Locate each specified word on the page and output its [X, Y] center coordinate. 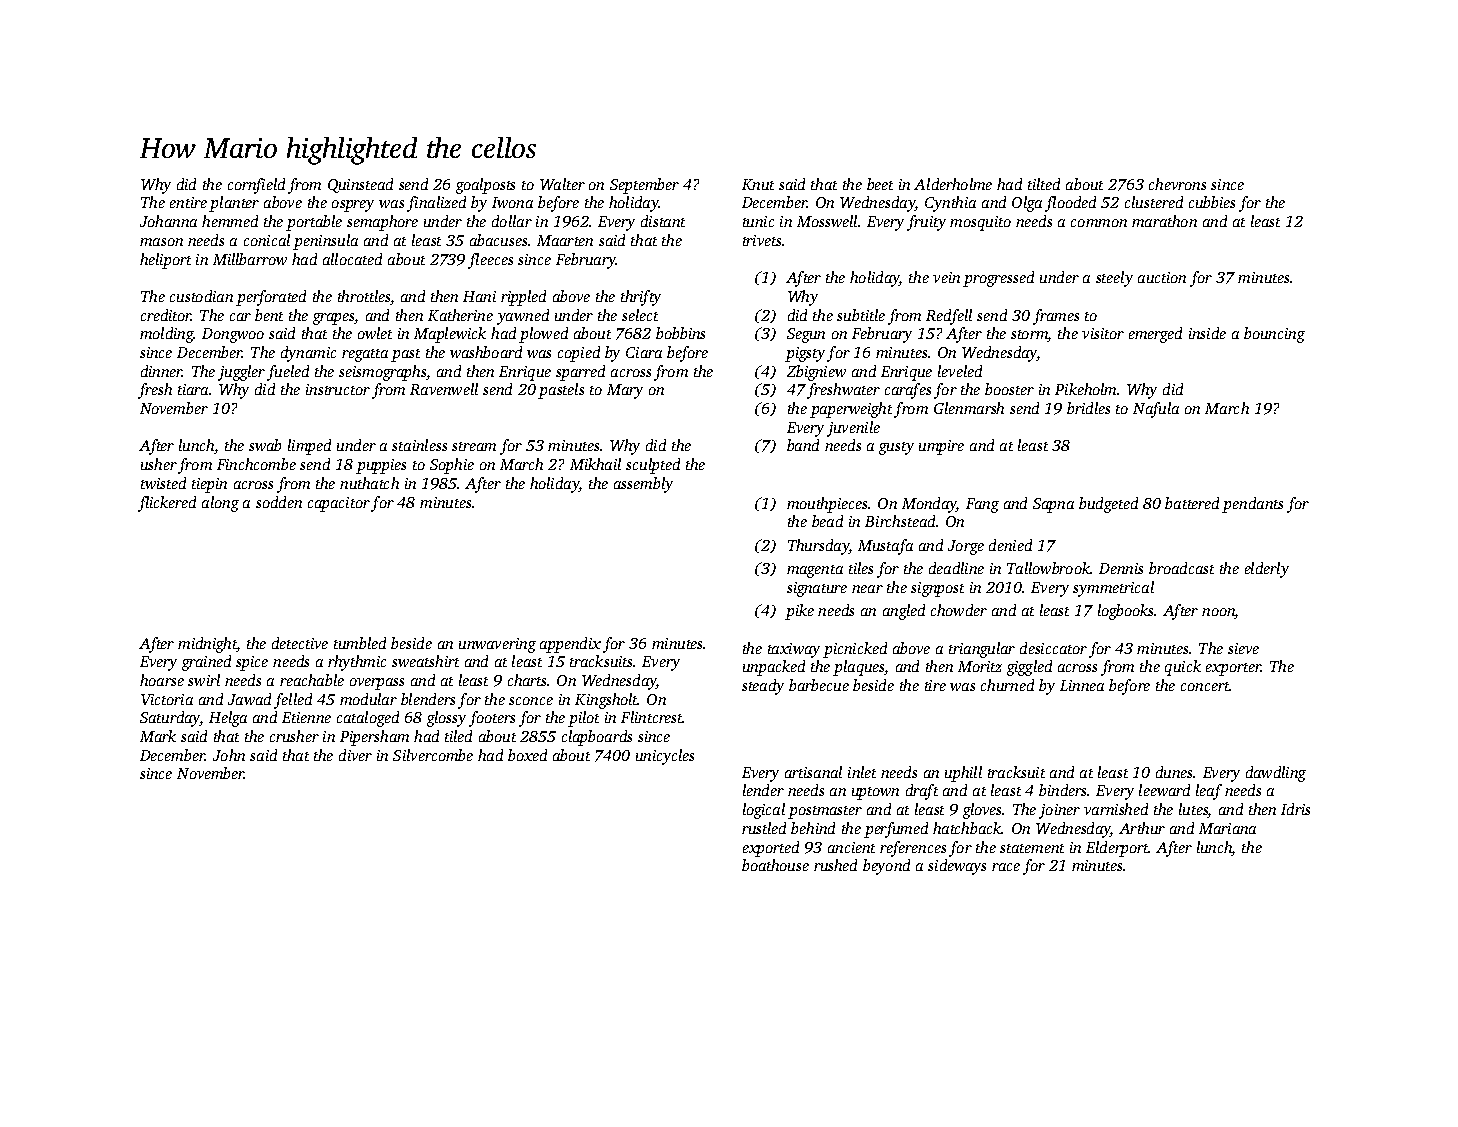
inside [1207, 333]
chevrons [1177, 184]
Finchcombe [256, 464]
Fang [982, 505]
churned [1007, 685]
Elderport [1117, 849]
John [229, 755]
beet [880, 184]
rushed [835, 865]
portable [314, 223]
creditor [166, 315]
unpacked [774, 668]
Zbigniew [816, 373]
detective [300, 643]
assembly [643, 485]
